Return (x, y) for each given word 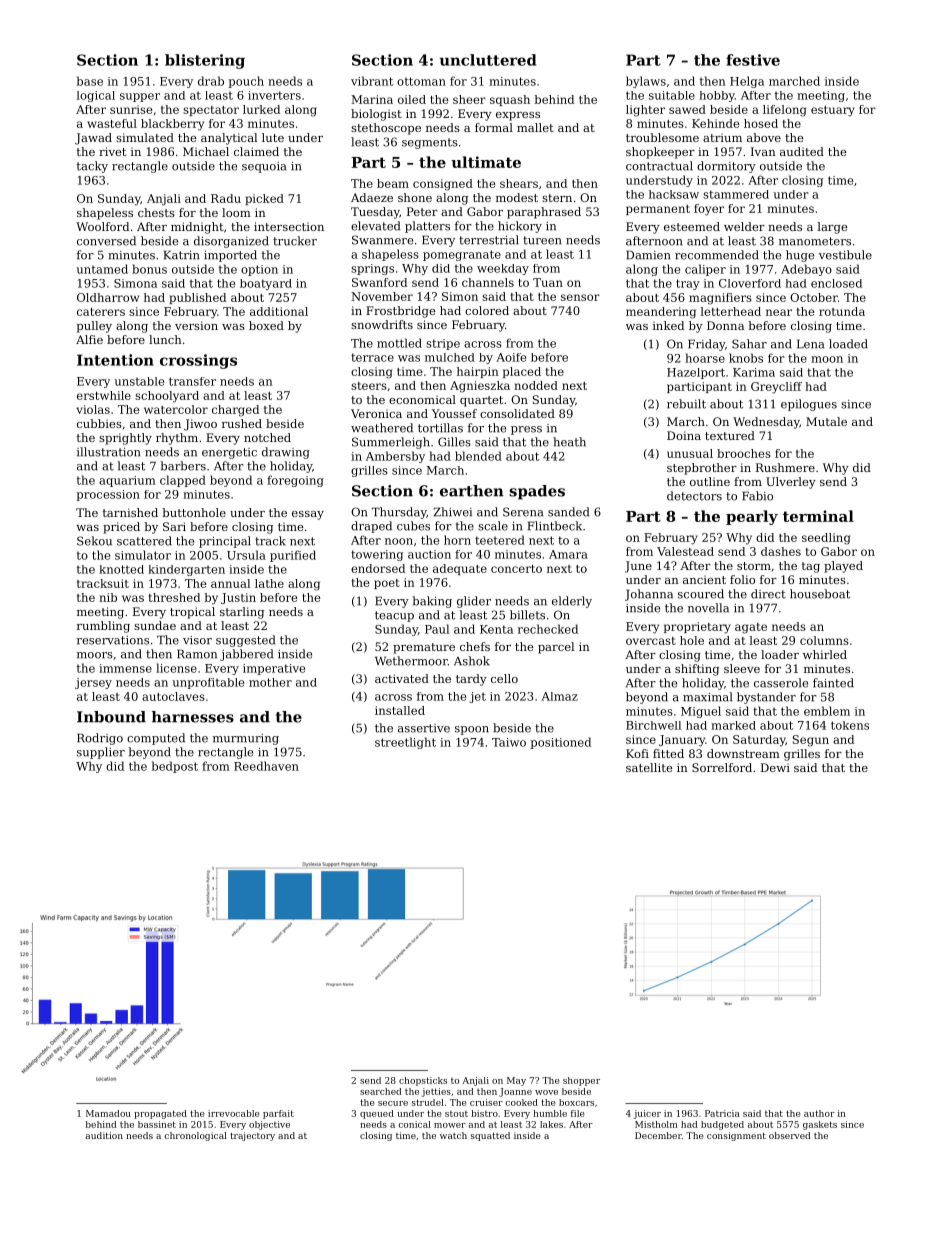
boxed (266, 325)
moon (827, 359)
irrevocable (234, 1113)
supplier (101, 753)
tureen (542, 240)
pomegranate (462, 255)
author (819, 1113)
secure (393, 1103)
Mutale (826, 421)
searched (381, 1091)
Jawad (93, 139)
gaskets (820, 1125)
